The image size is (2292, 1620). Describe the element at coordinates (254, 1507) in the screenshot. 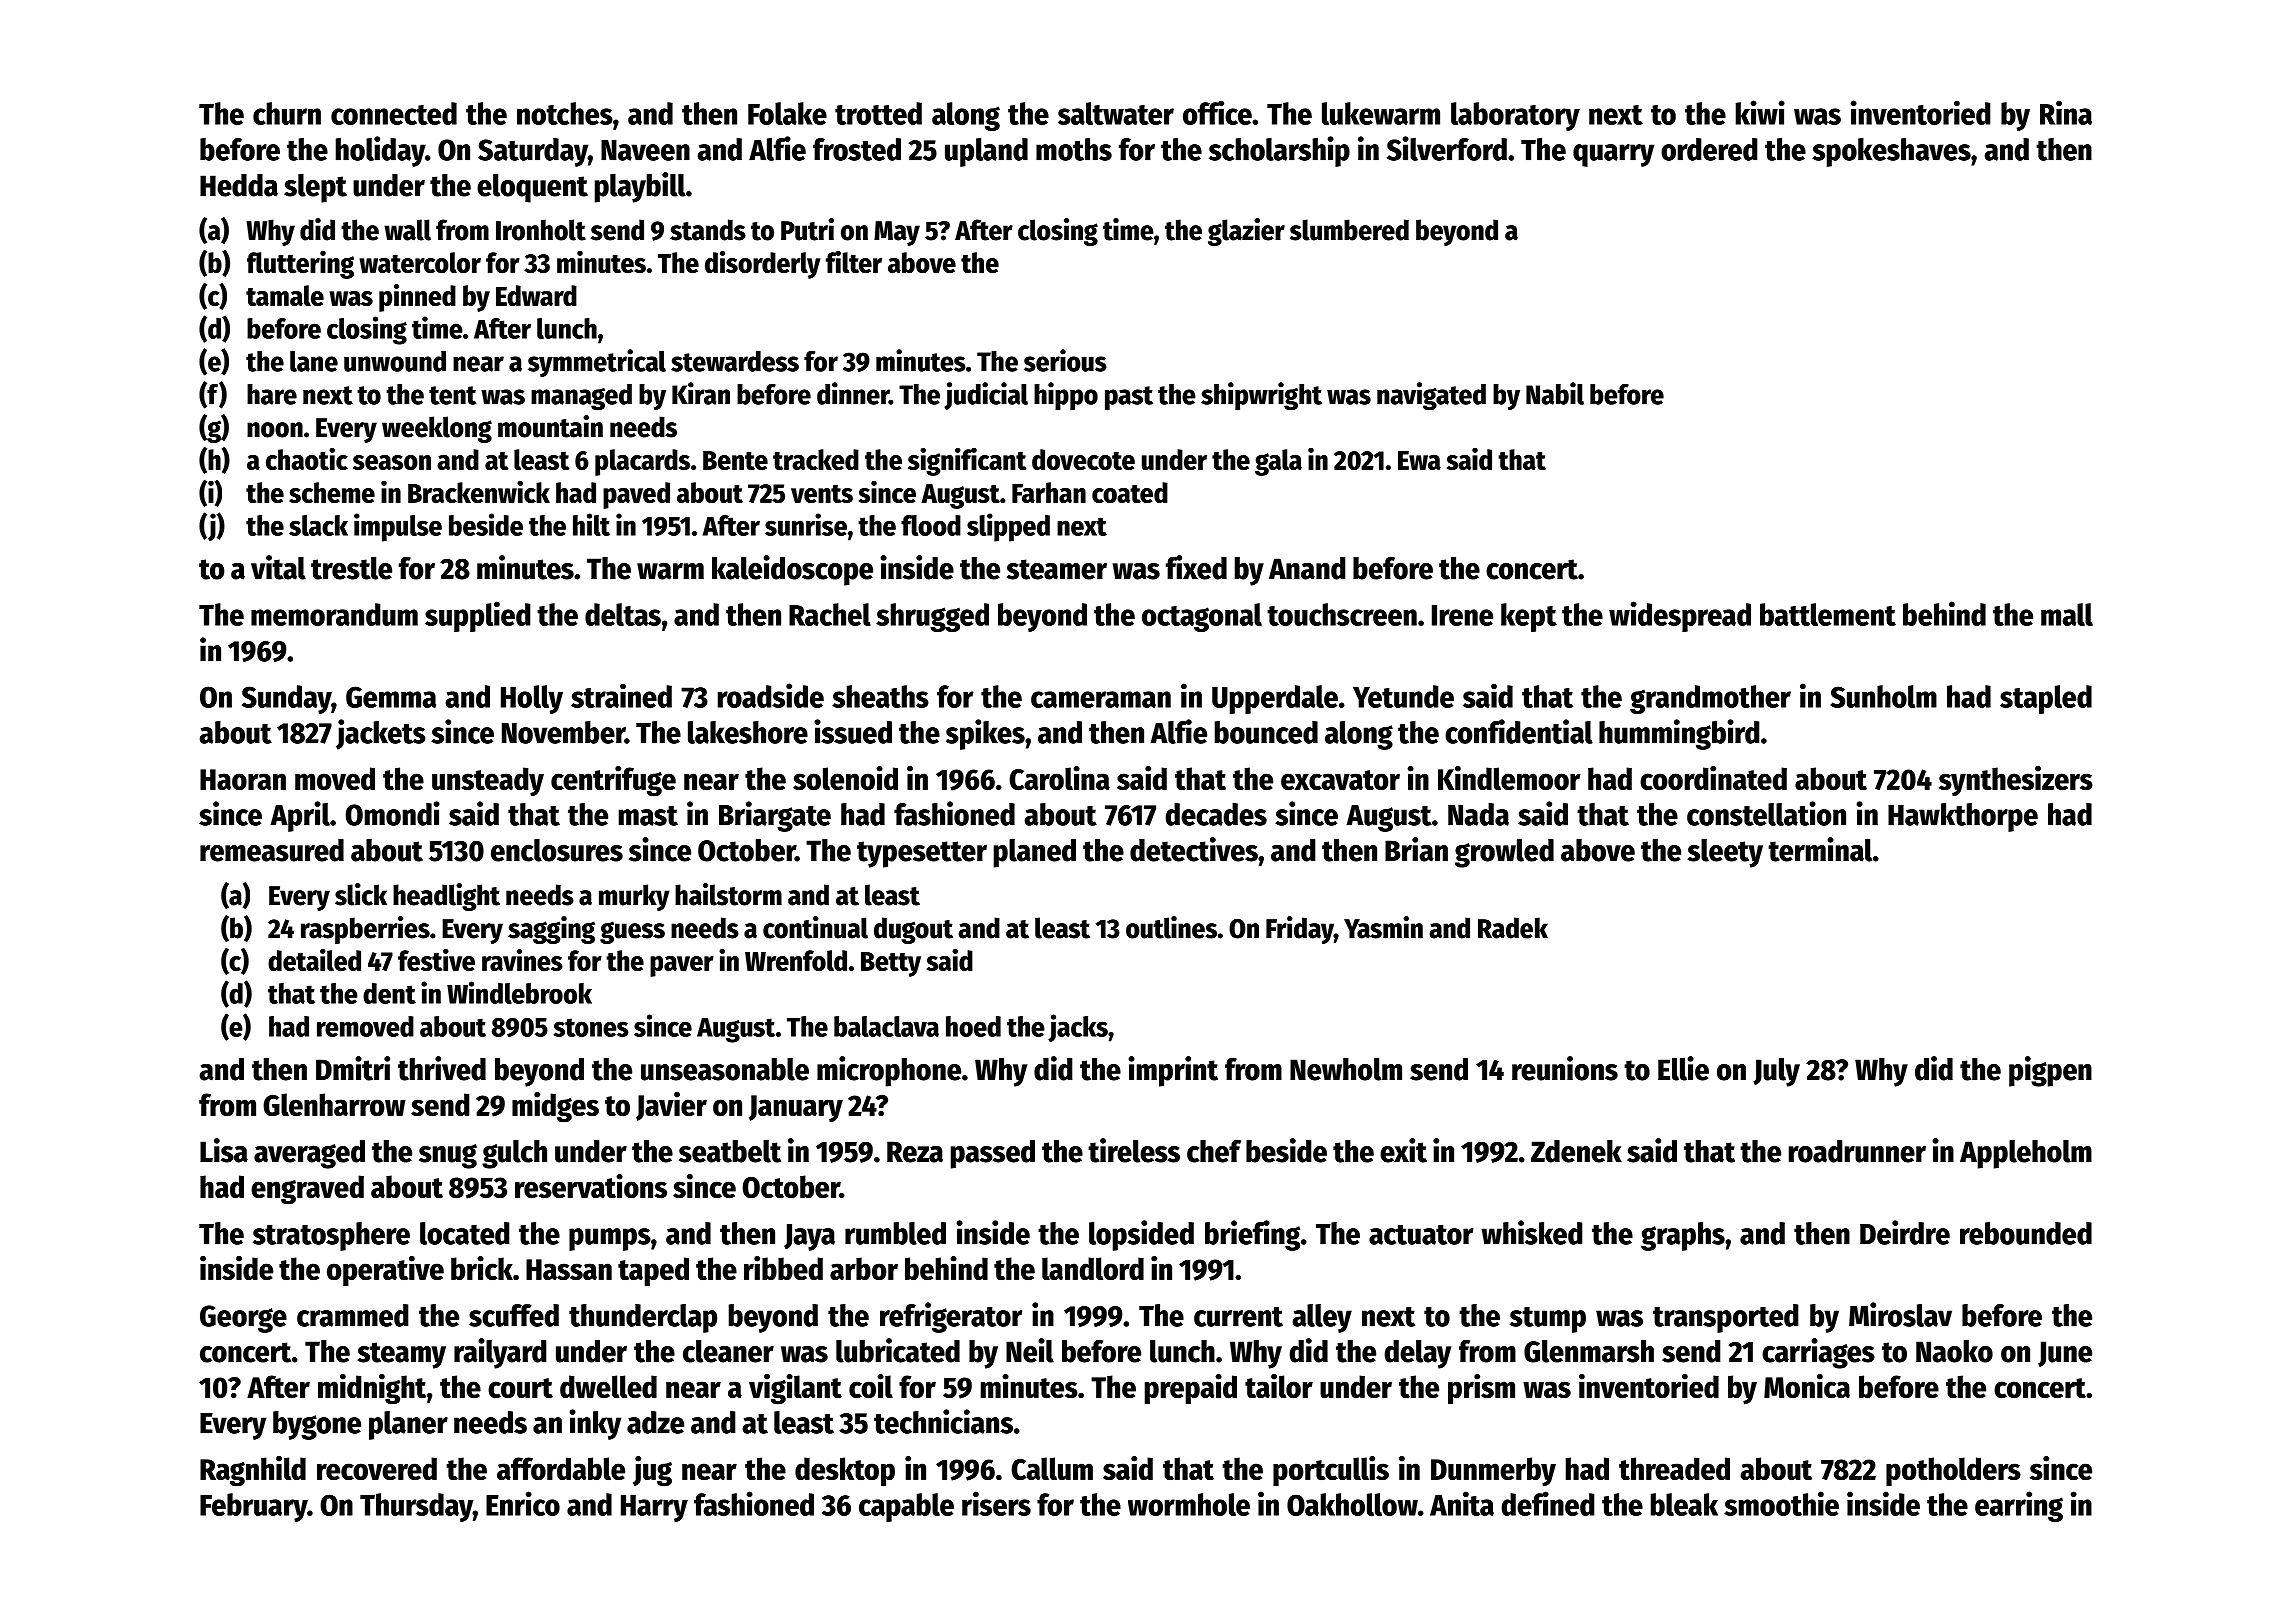

I see `February` at that location.
